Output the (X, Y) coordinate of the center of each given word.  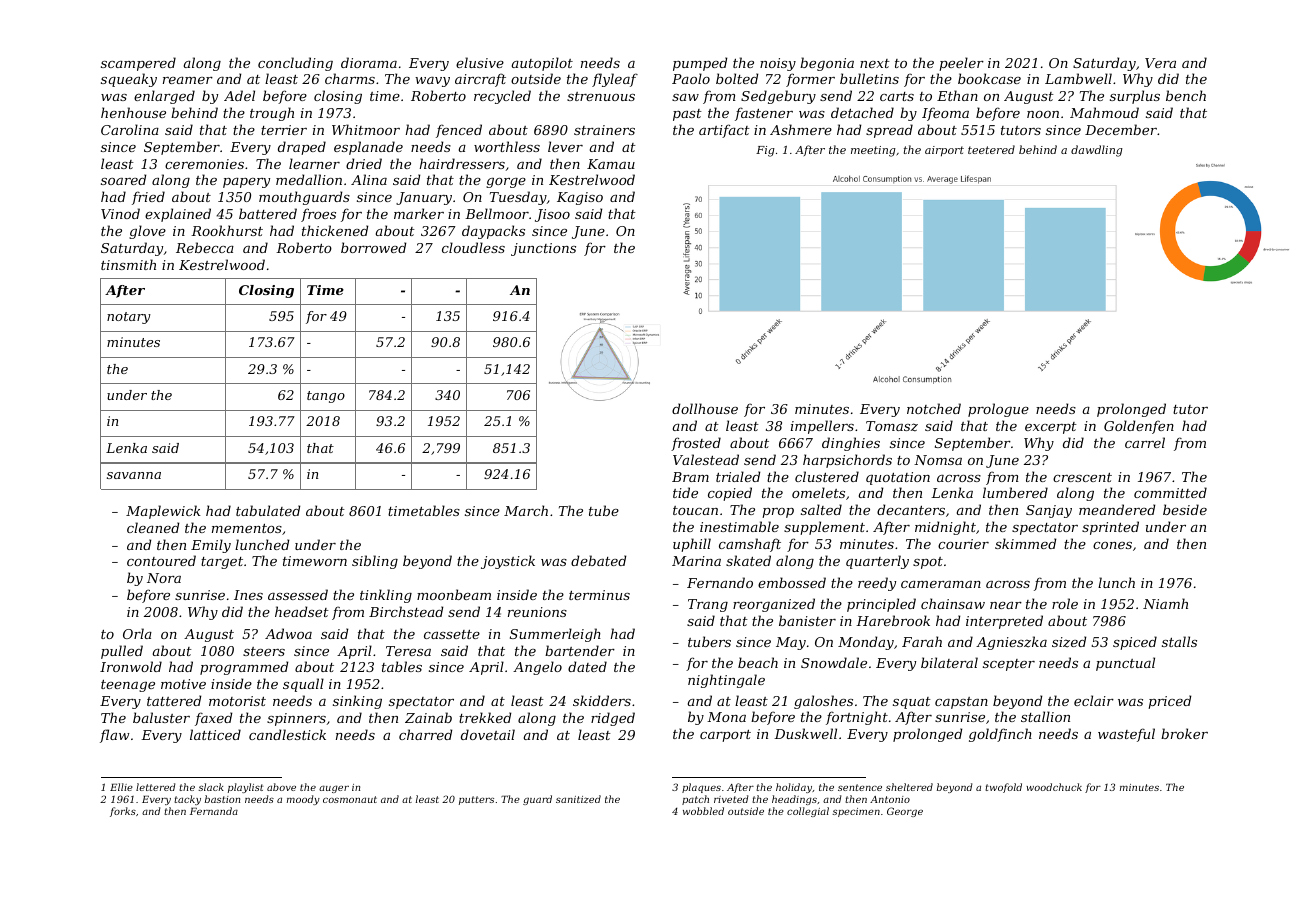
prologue (998, 410)
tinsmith (128, 264)
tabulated (268, 510)
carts (897, 96)
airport (944, 151)
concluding (295, 64)
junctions (543, 249)
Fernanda (214, 811)
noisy (778, 64)
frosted (696, 444)
